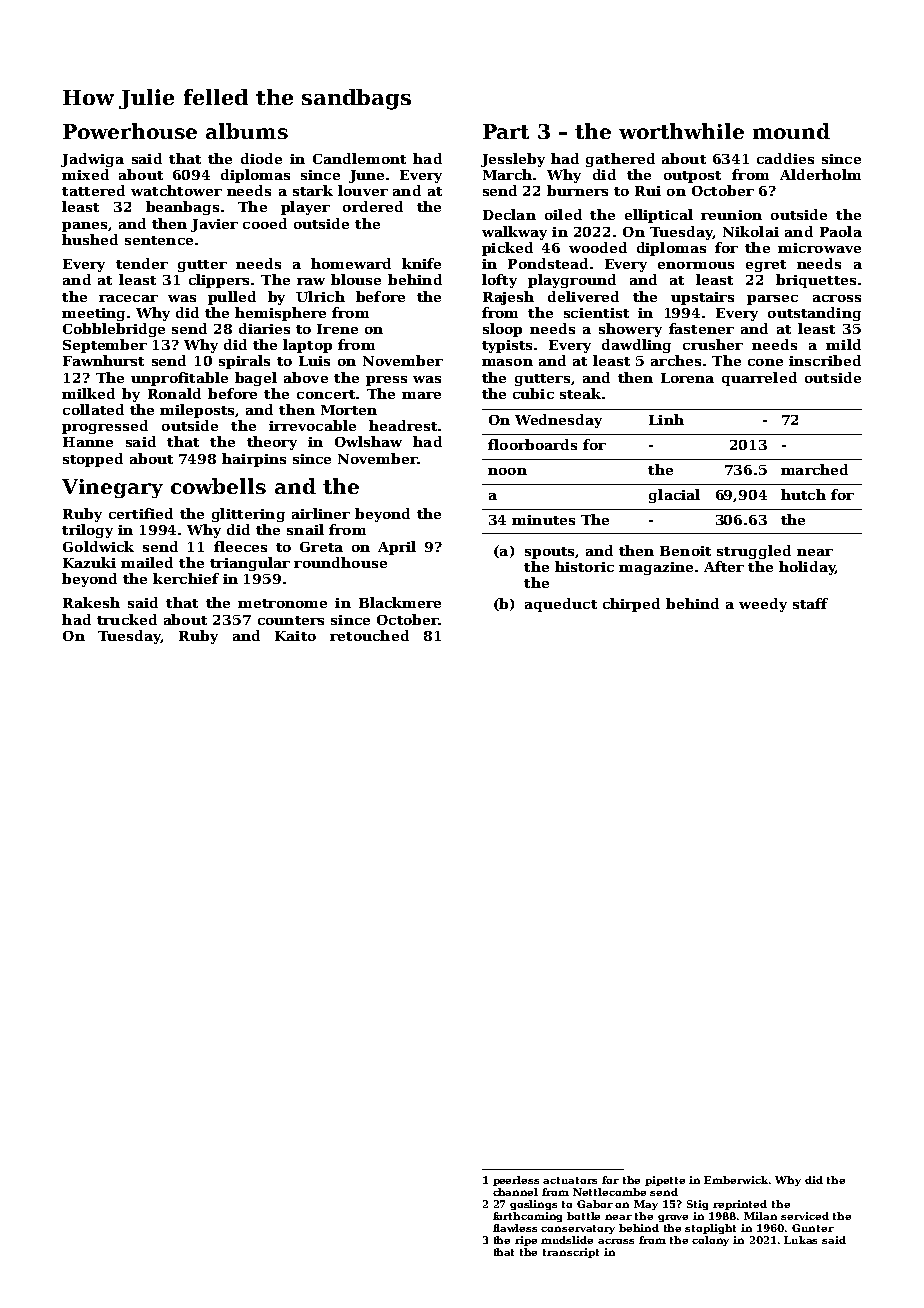 This screenshot has height=1308, width=924. I want to click on weedy, so click(763, 605).
